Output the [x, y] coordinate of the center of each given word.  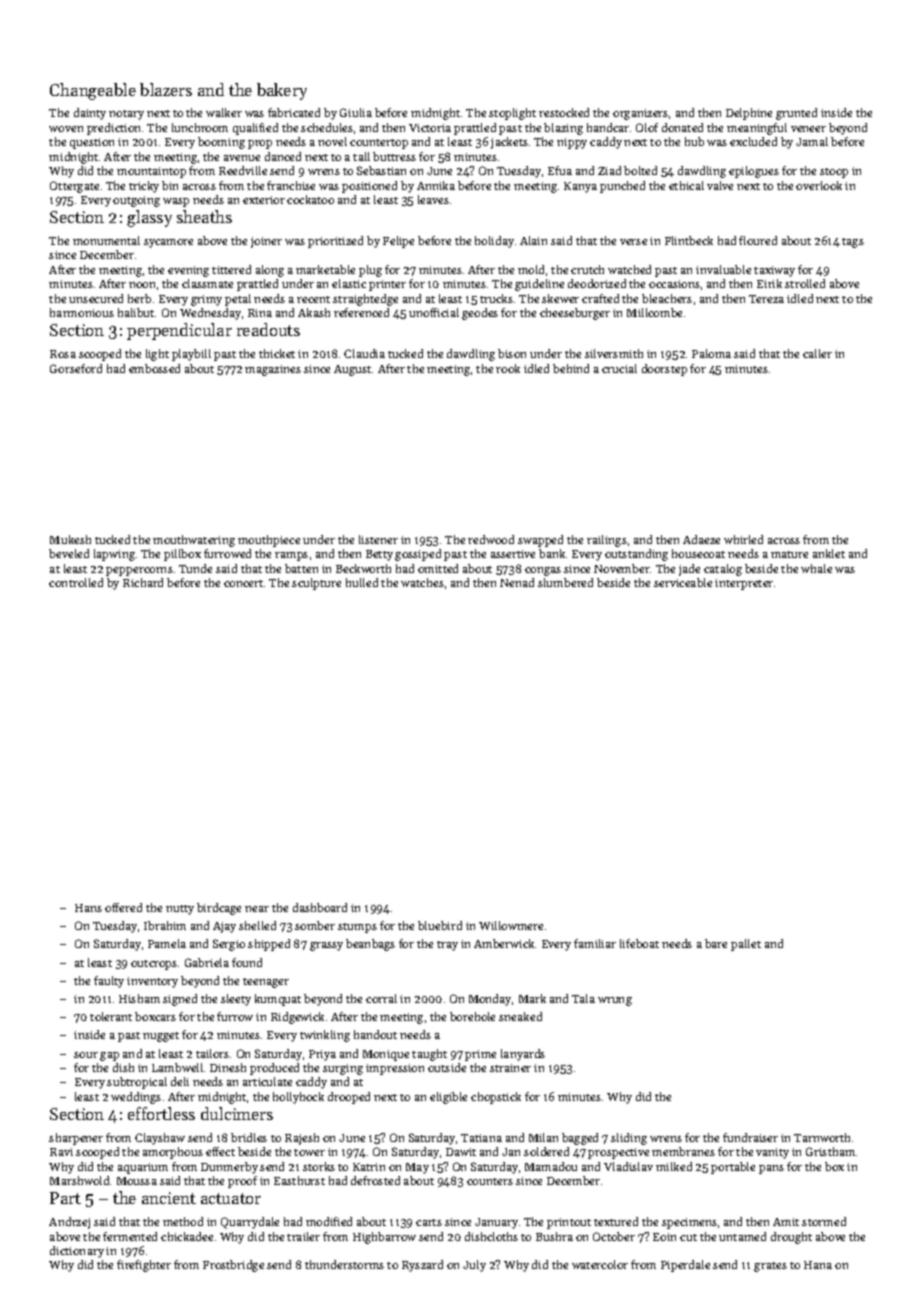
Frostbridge [233, 1266]
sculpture [316, 584]
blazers [166, 89]
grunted [796, 114]
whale [816, 568]
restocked [564, 112]
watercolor [600, 1264]
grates [770, 1267]
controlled [76, 582]
